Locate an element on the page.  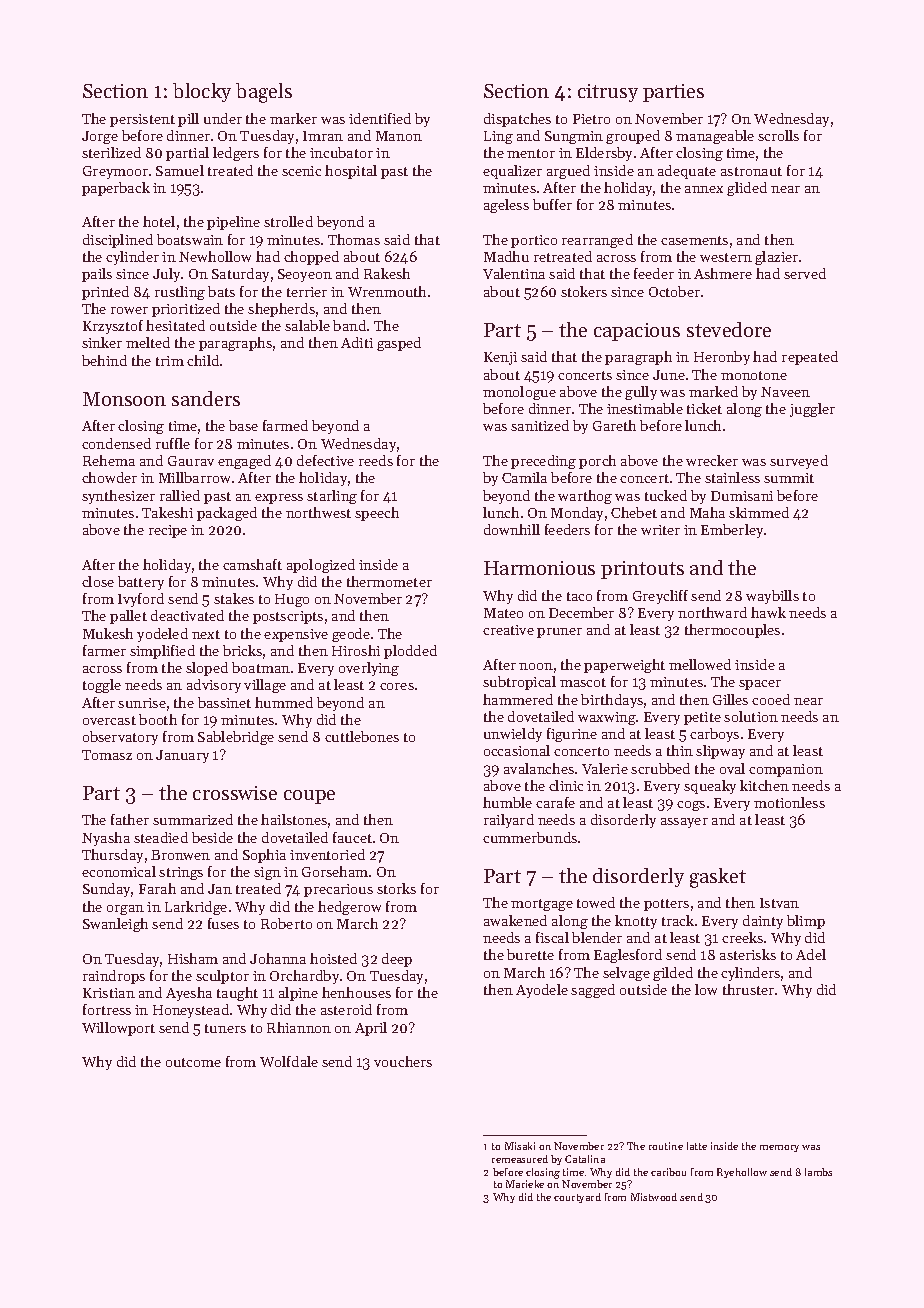
ledgers is located at coordinates (236, 154).
